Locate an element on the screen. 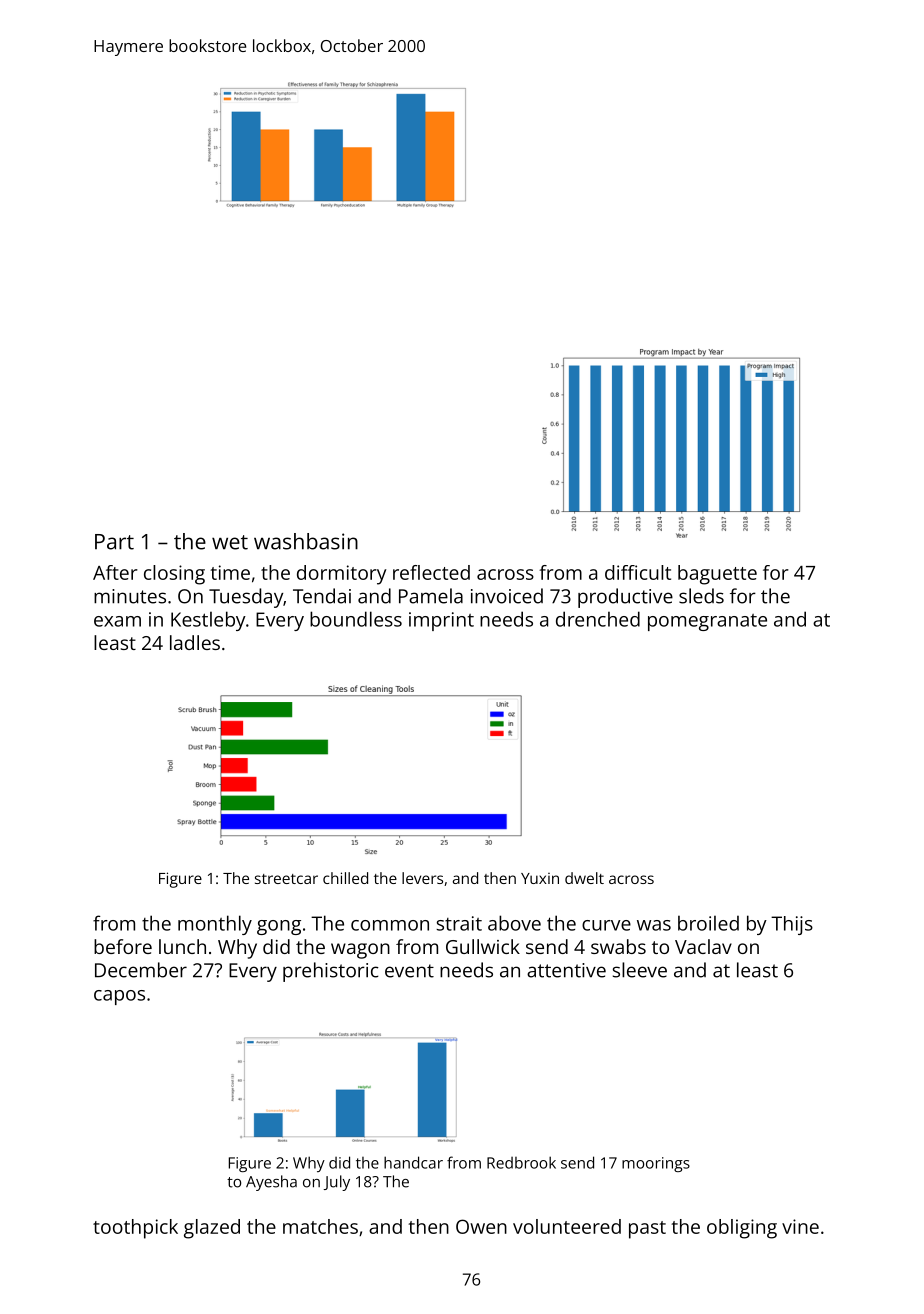 The height and width of the screenshot is (1314, 924). pomegranate is located at coordinates (707, 622).
